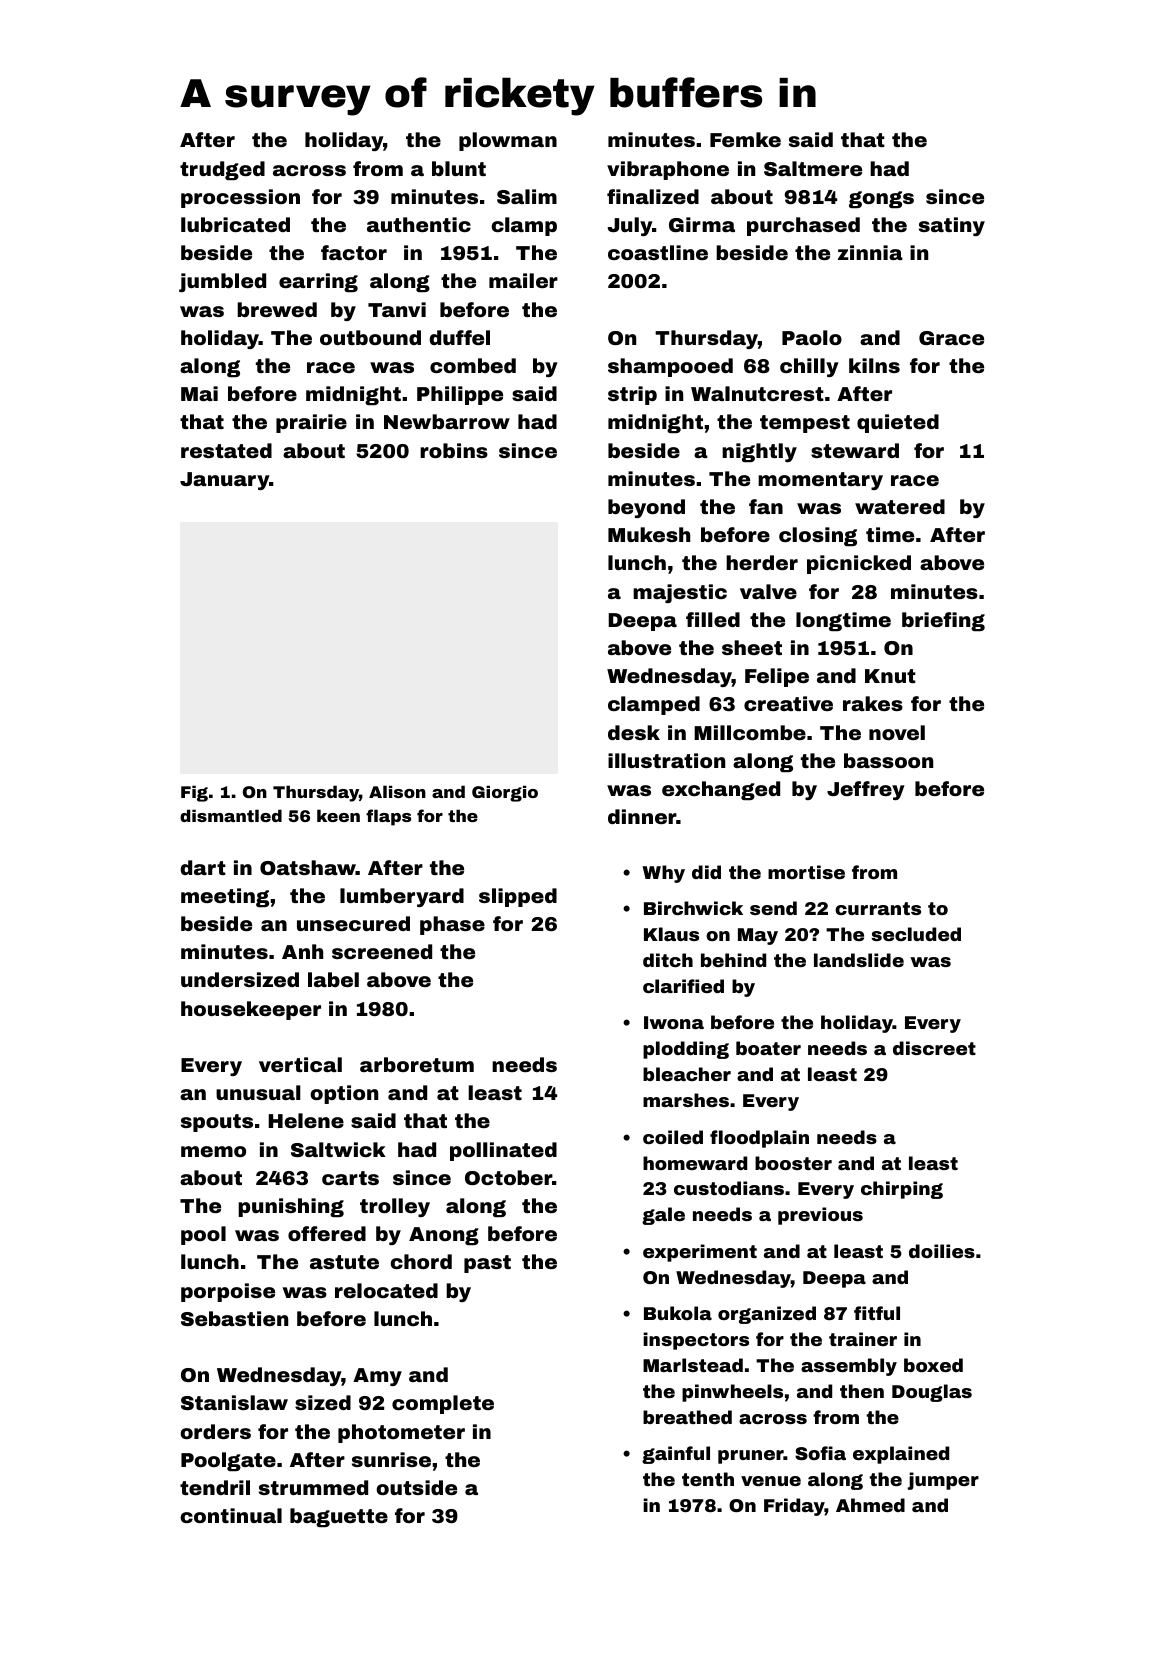  Describe the element at coordinates (745, 139) in the page. I see `Femke` at that location.
